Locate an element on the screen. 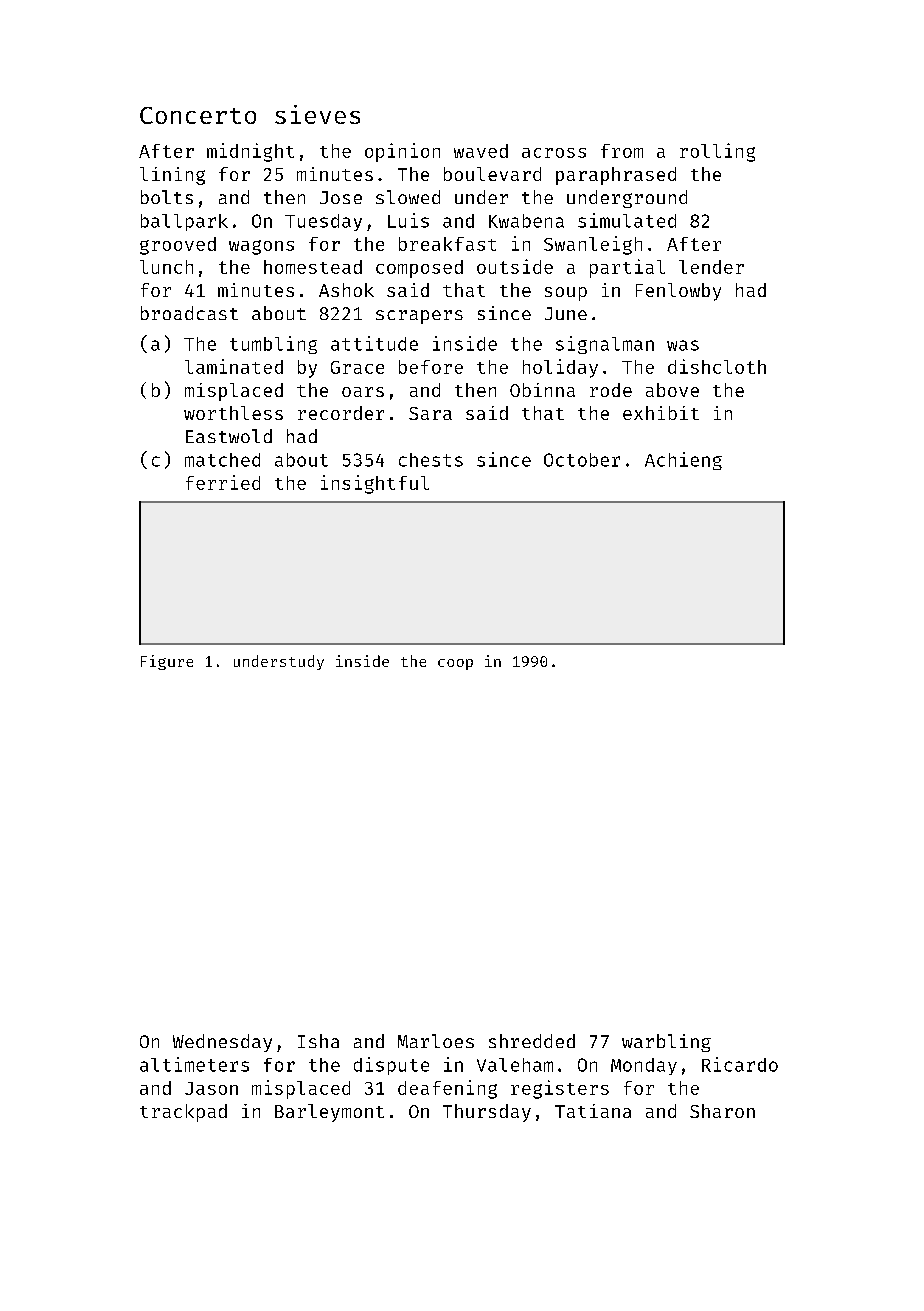 The width and height of the screenshot is (924, 1311). Luis is located at coordinates (408, 220).
